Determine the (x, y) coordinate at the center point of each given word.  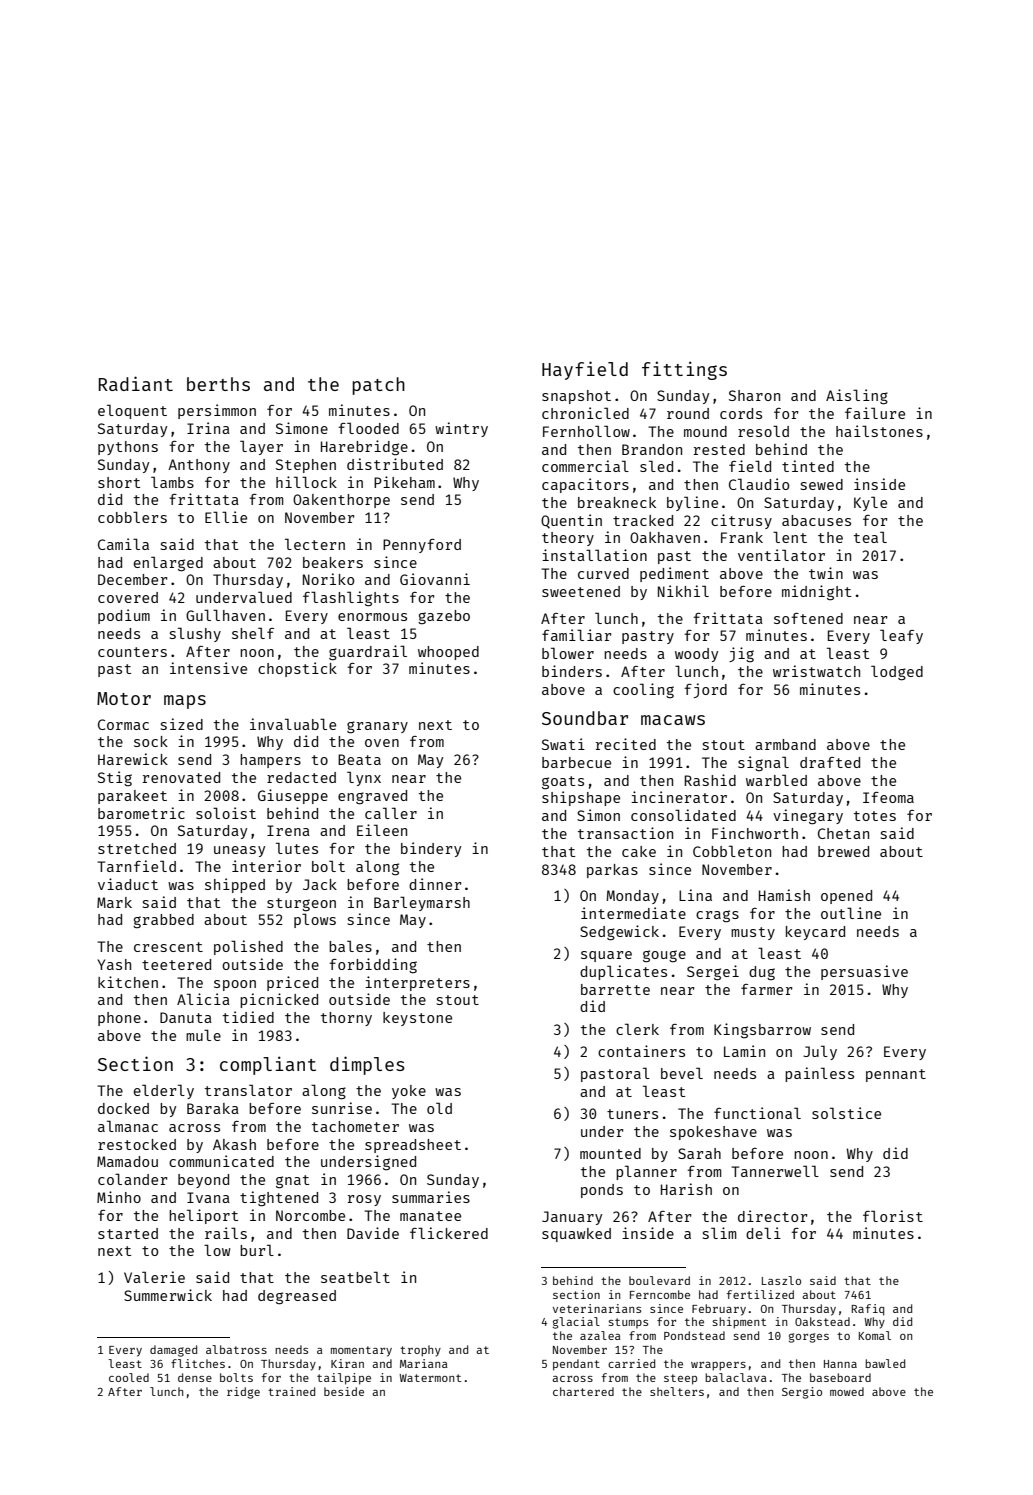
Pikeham (404, 482)
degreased (297, 1297)
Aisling (857, 397)
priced (292, 983)
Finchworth (755, 833)
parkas (612, 871)
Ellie (226, 517)
